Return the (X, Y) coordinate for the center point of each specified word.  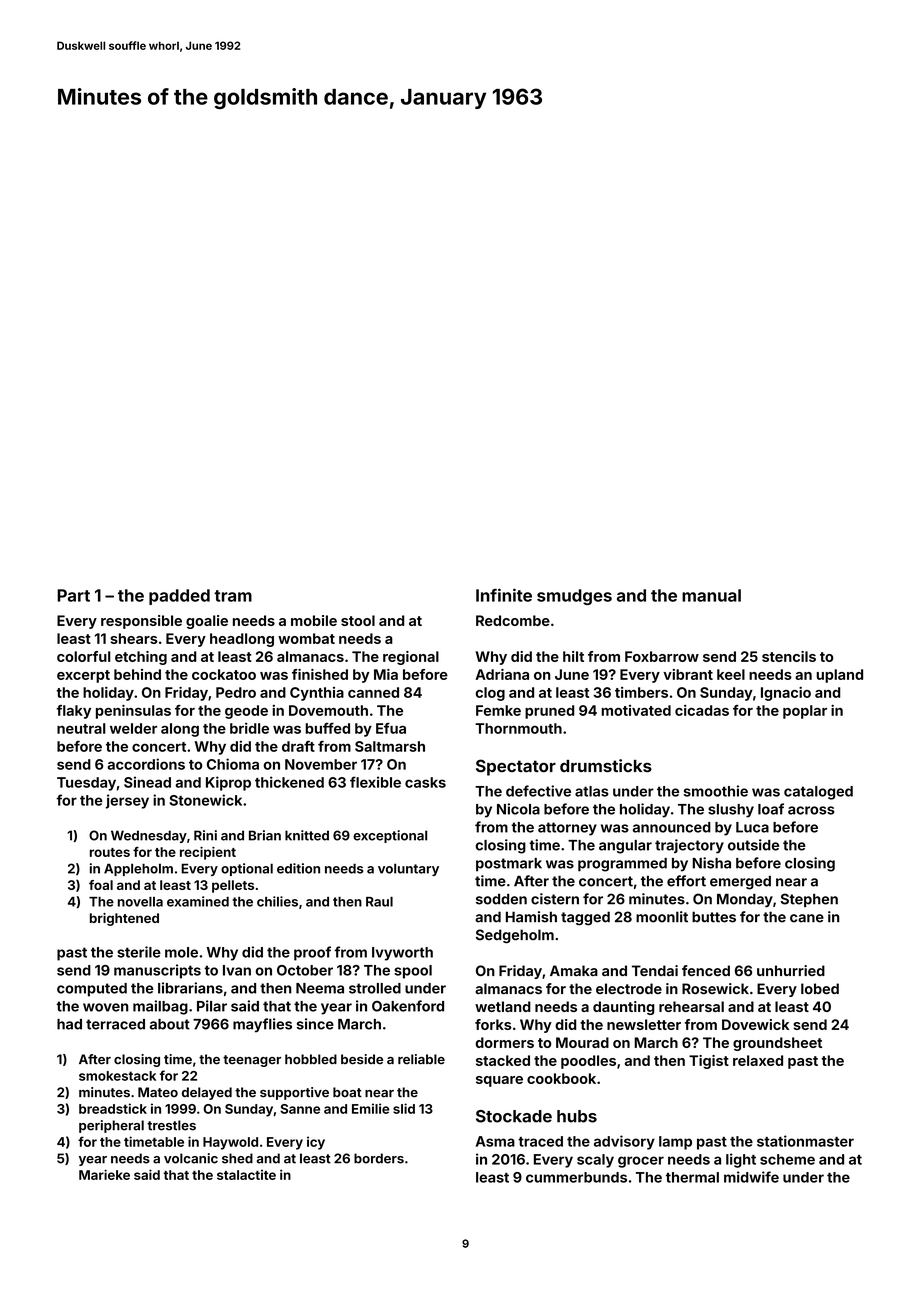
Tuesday (86, 784)
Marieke (104, 1174)
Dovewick (755, 1024)
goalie (207, 622)
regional (411, 658)
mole (181, 952)
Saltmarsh (390, 746)
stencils (789, 656)
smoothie (716, 791)
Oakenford (408, 1006)
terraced (115, 1024)
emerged (740, 883)
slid (404, 1108)
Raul (379, 902)
